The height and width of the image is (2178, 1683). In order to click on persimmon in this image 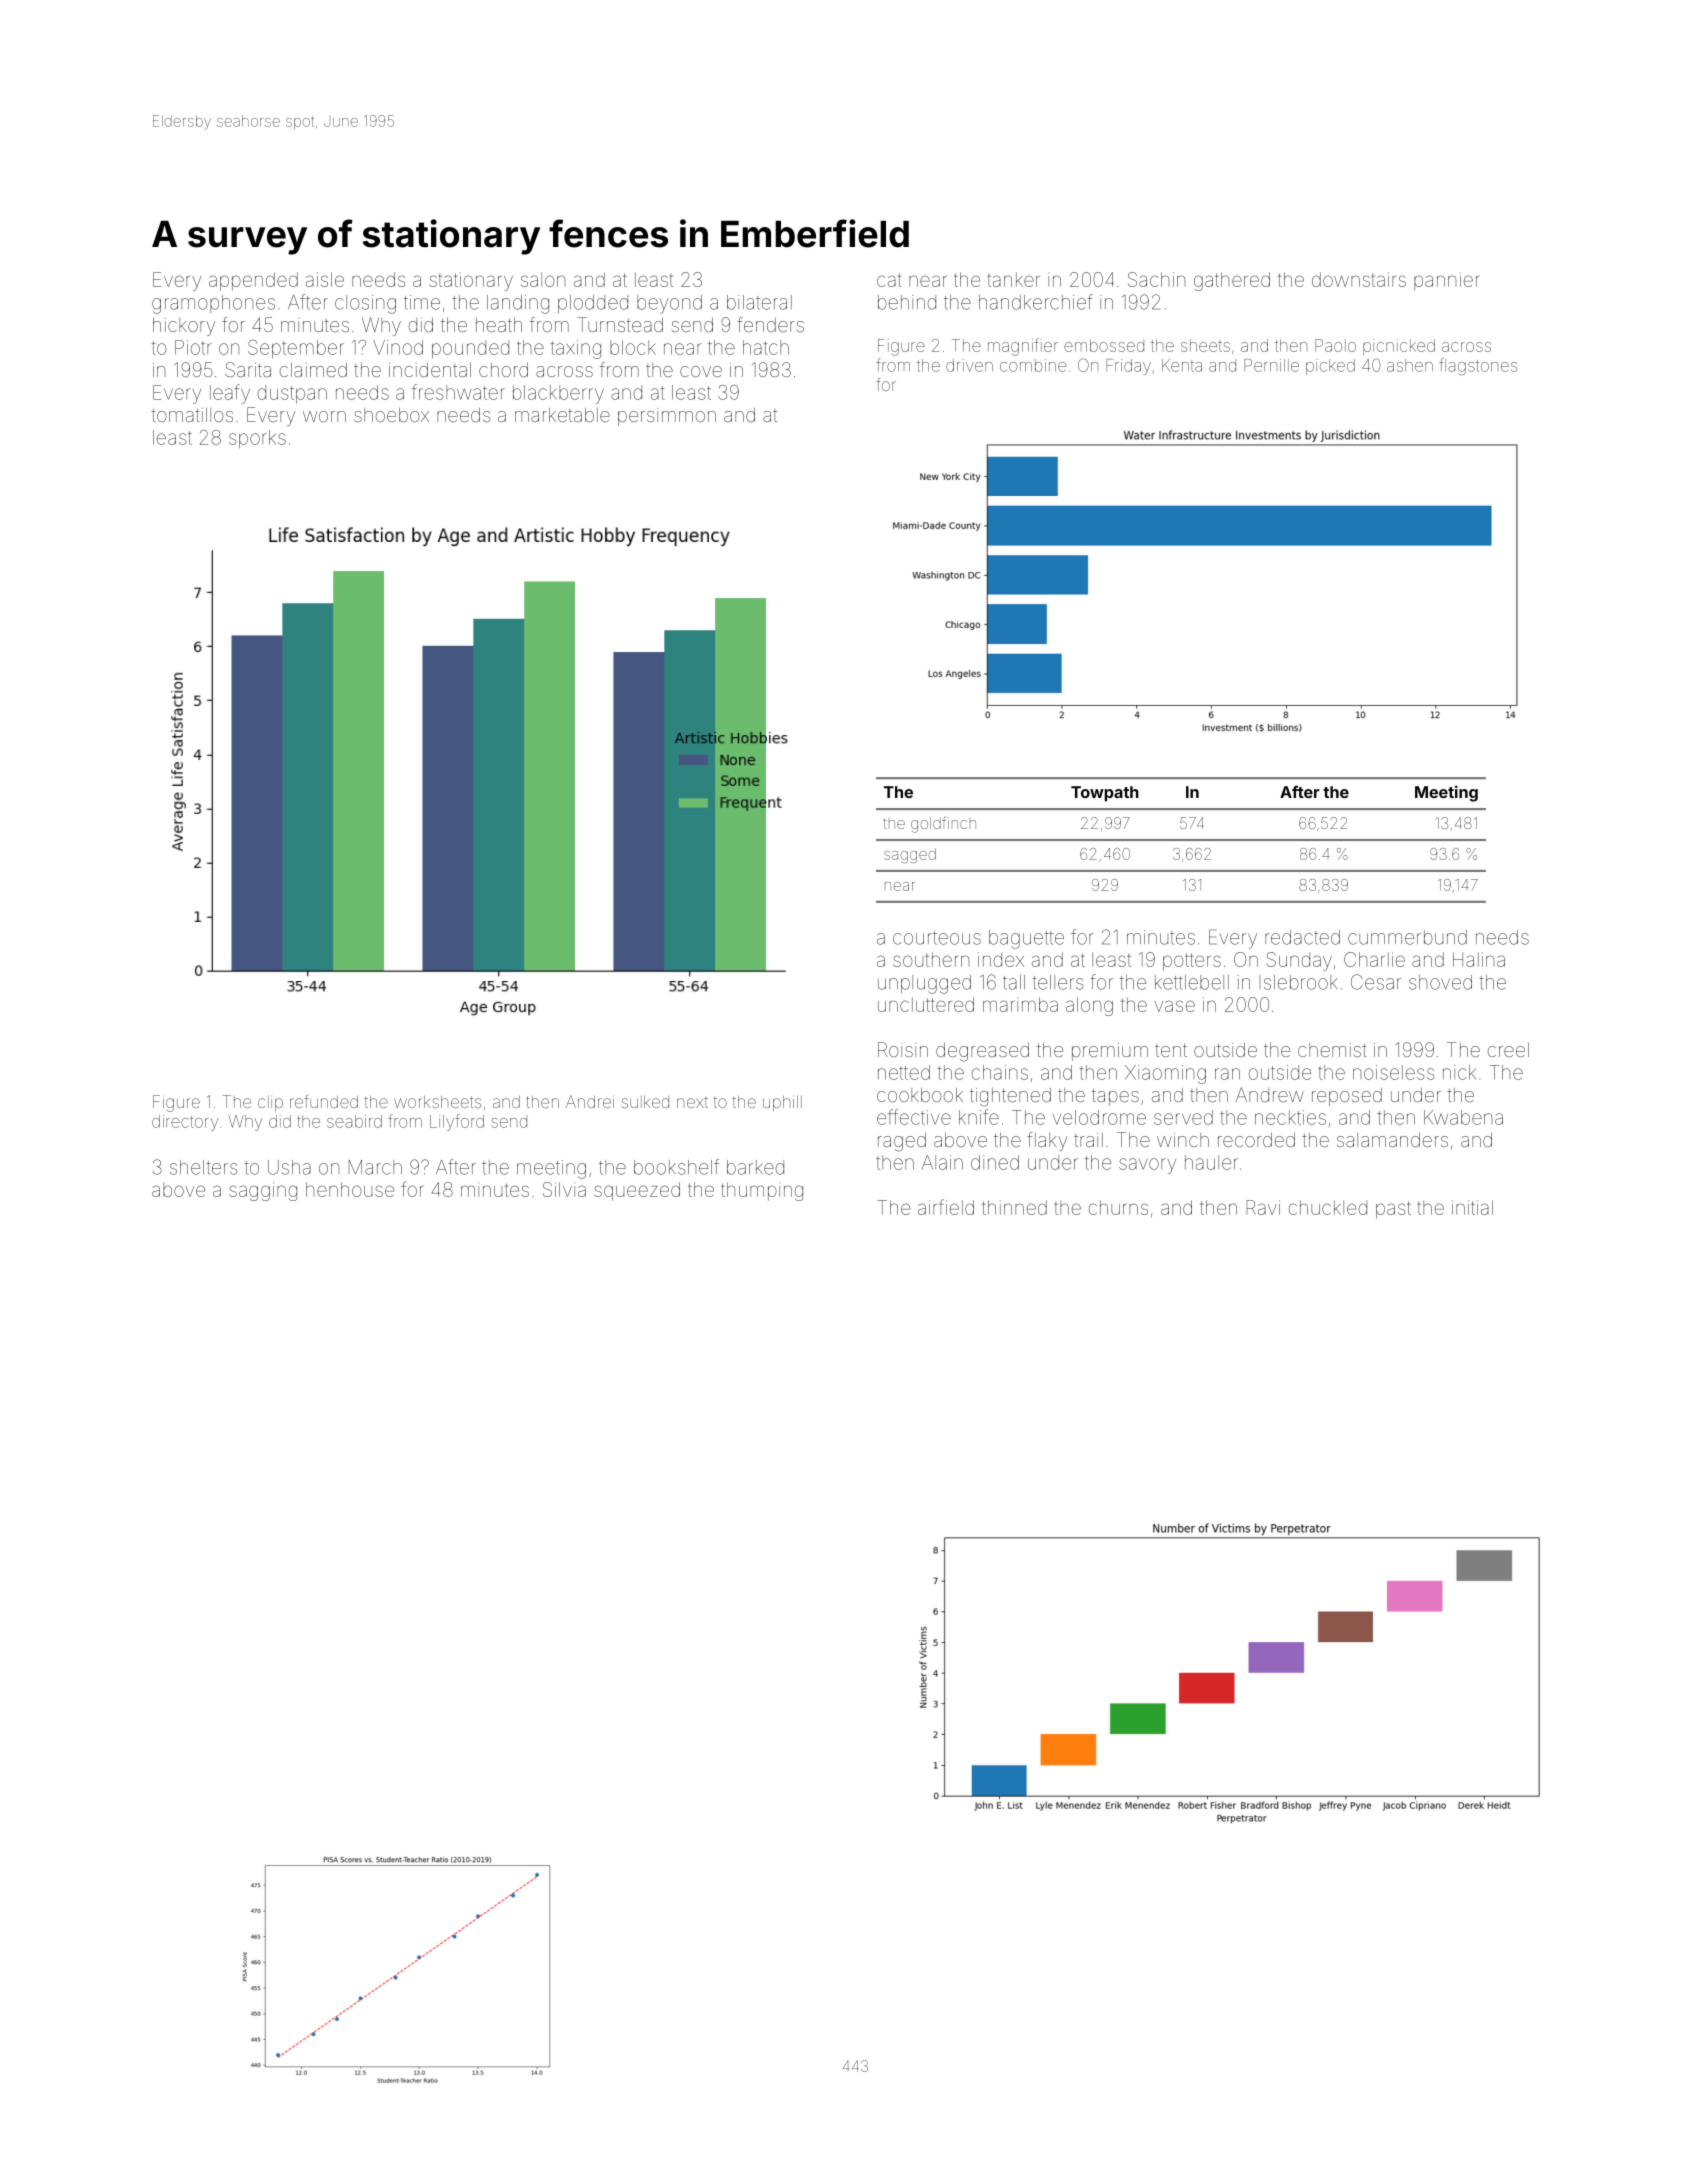, I will do `click(667, 417)`.
